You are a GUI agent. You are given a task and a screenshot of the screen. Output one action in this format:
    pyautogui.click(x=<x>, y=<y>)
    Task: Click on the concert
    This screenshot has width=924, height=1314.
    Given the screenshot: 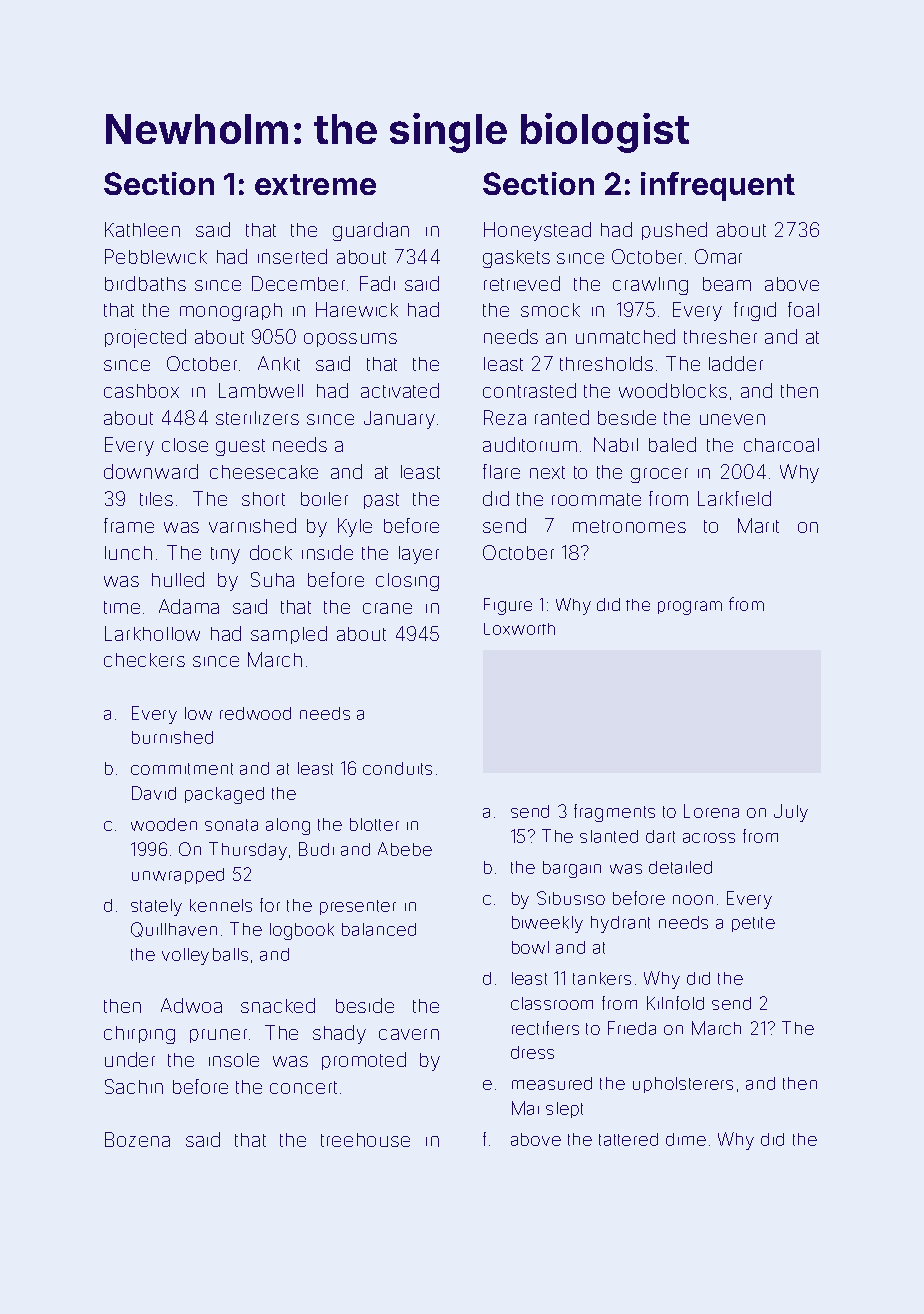 What is the action you would take?
    pyautogui.click(x=303, y=1087)
